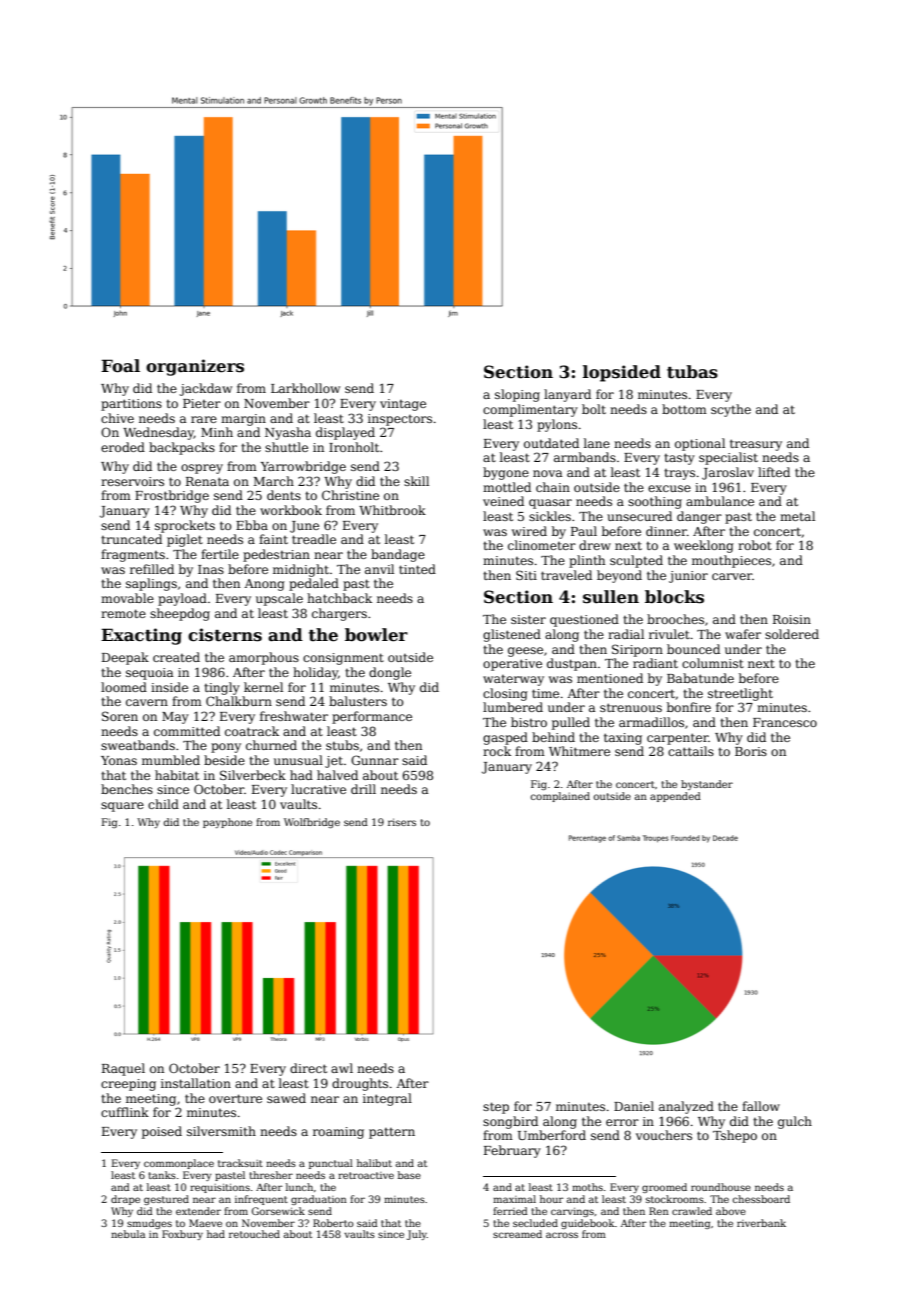 This screenshot has width=924, height=1308. I want to click on treasury, so click(756, 445).
